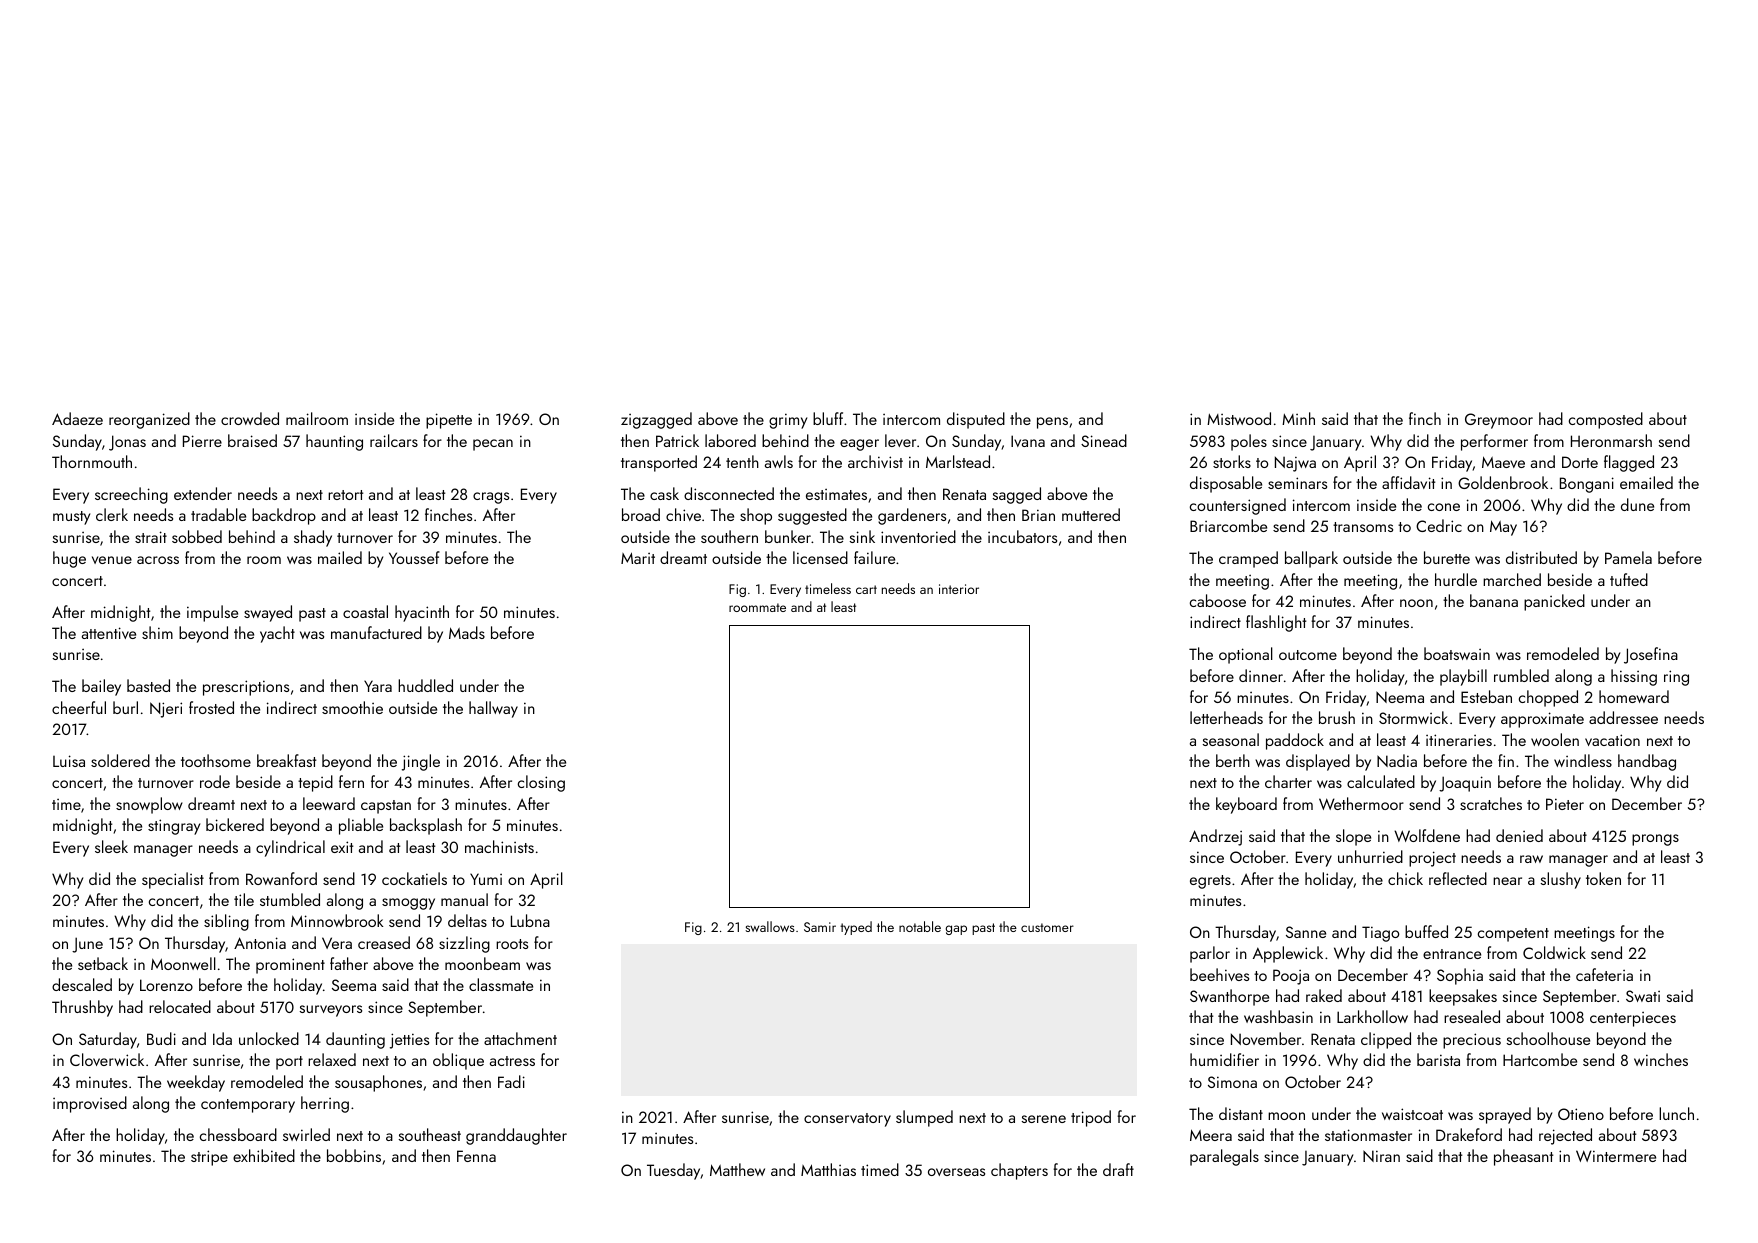 The height and width of the screenshot is (1243, 1758). Describe the element at coordinates (1291, 977) in the screenshot. I see `Pooja` at that location.
